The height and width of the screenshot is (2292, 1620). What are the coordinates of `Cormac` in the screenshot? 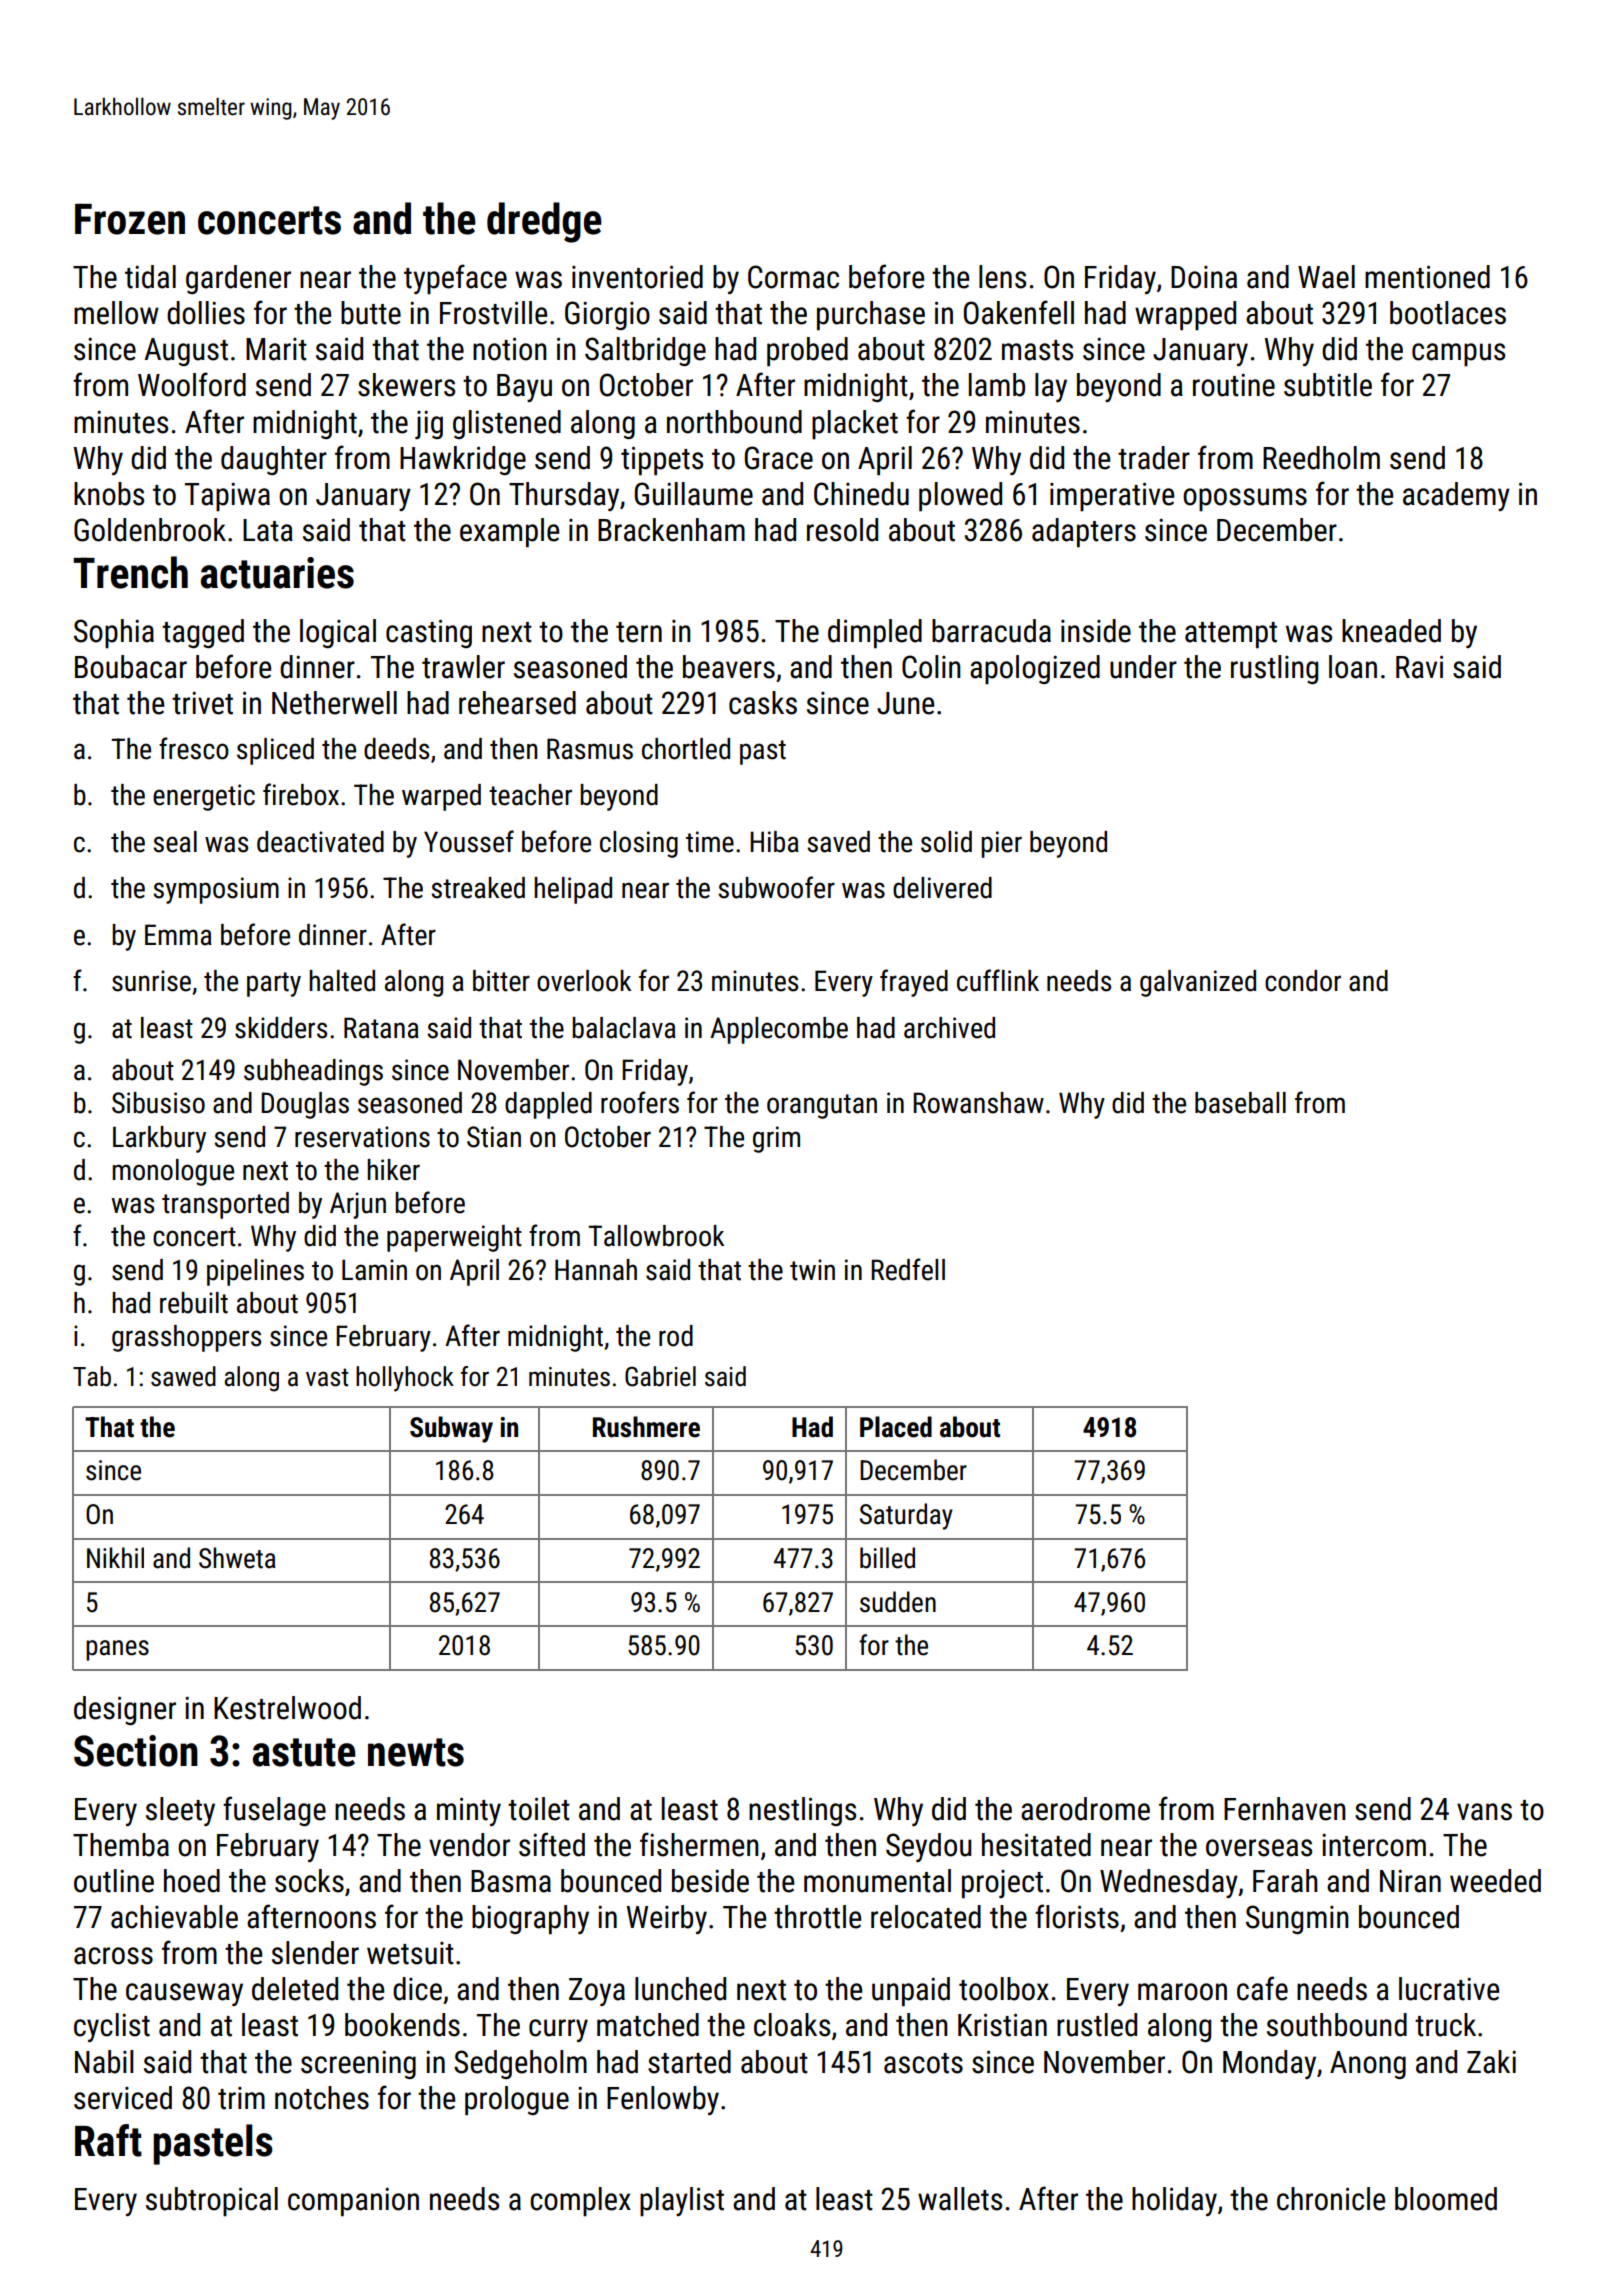 It's located at (793, 277).
